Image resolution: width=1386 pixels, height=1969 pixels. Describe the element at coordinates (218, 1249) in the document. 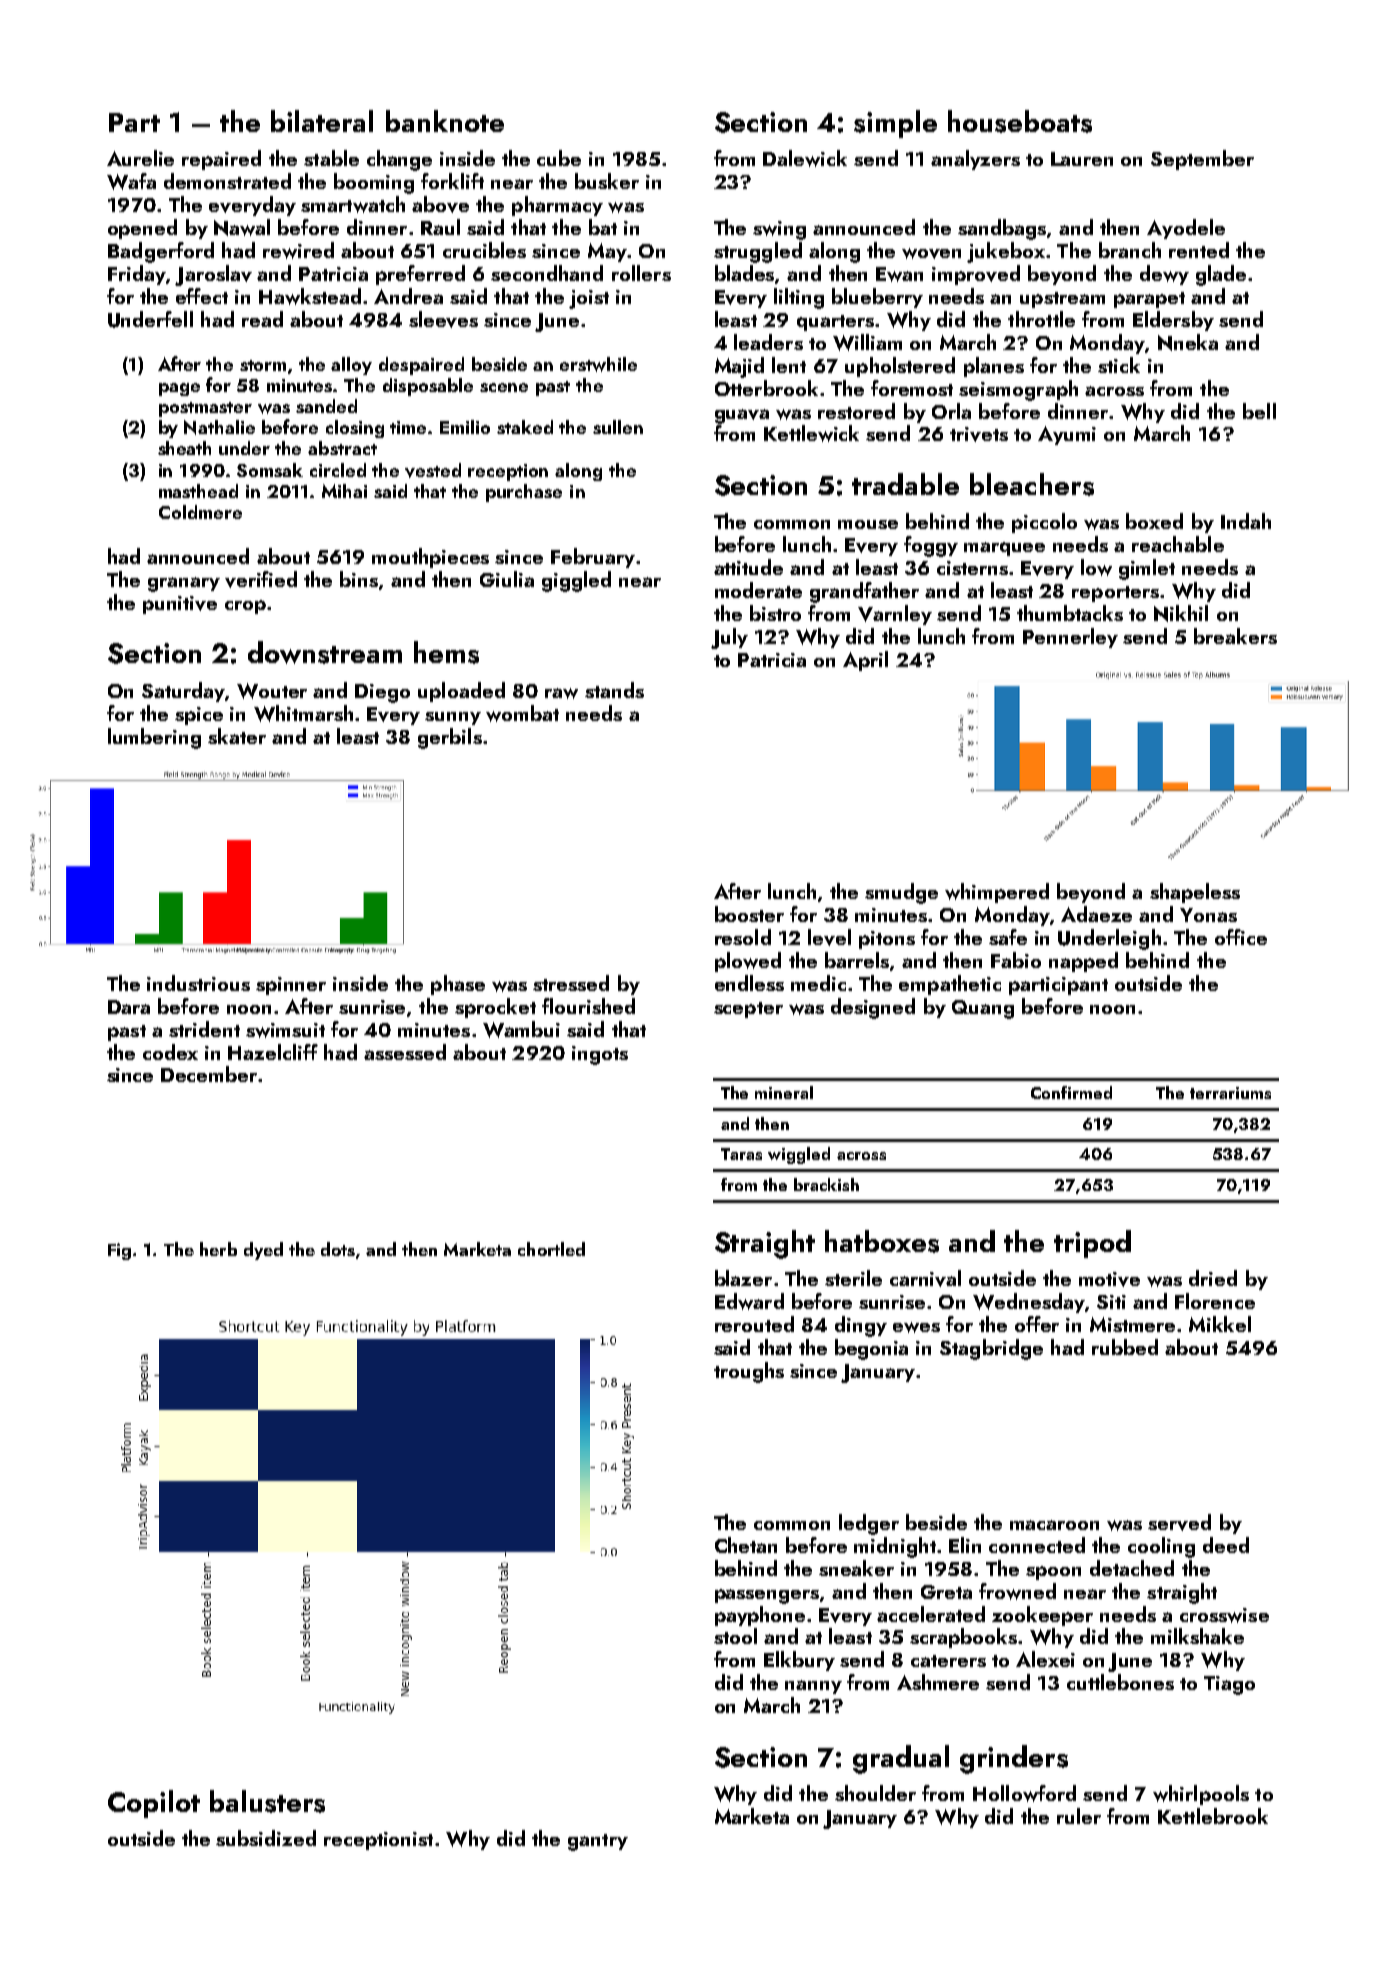

I see `herb` at that location.
